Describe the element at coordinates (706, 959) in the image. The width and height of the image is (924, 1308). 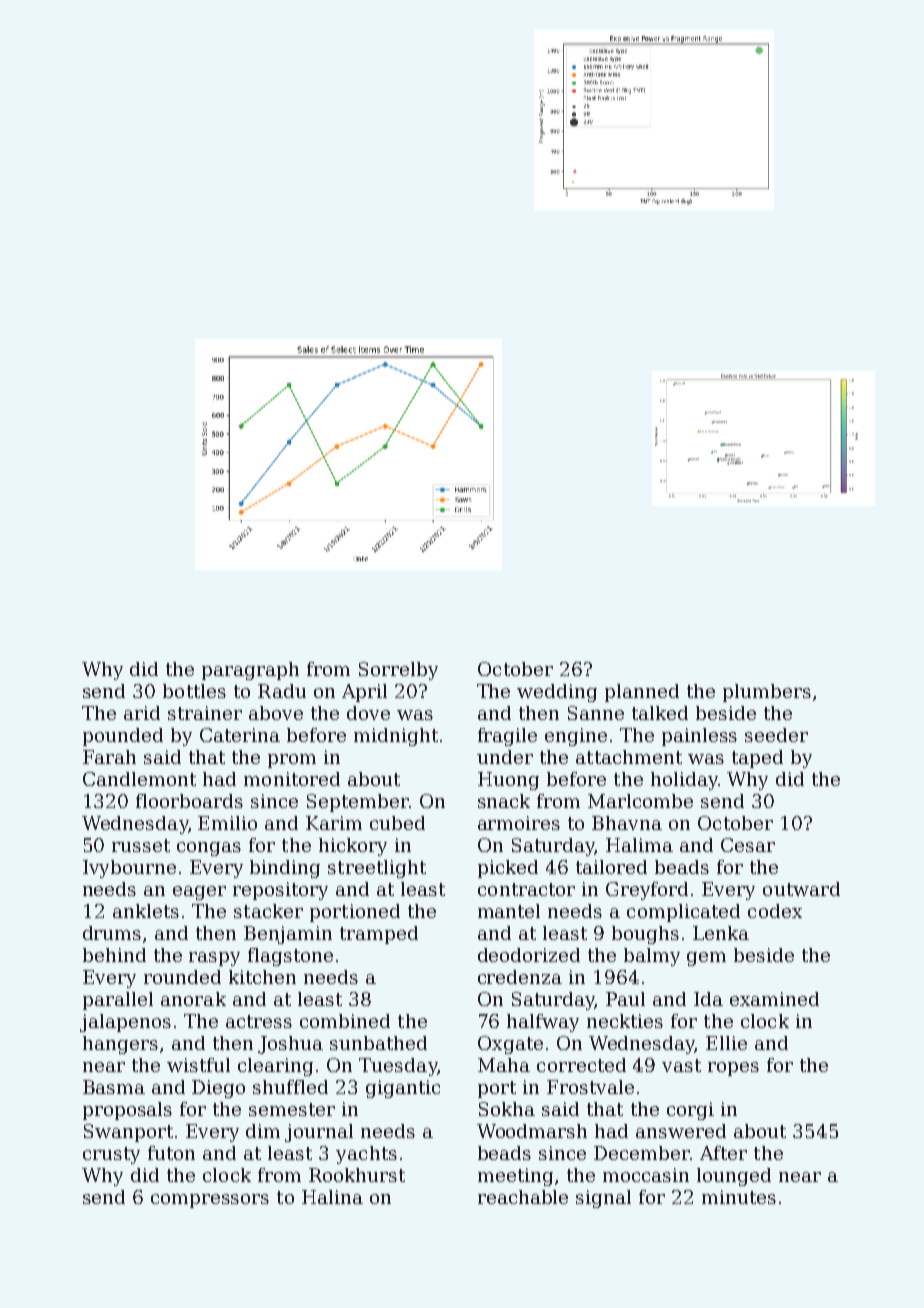
I see `gem` at that location.
